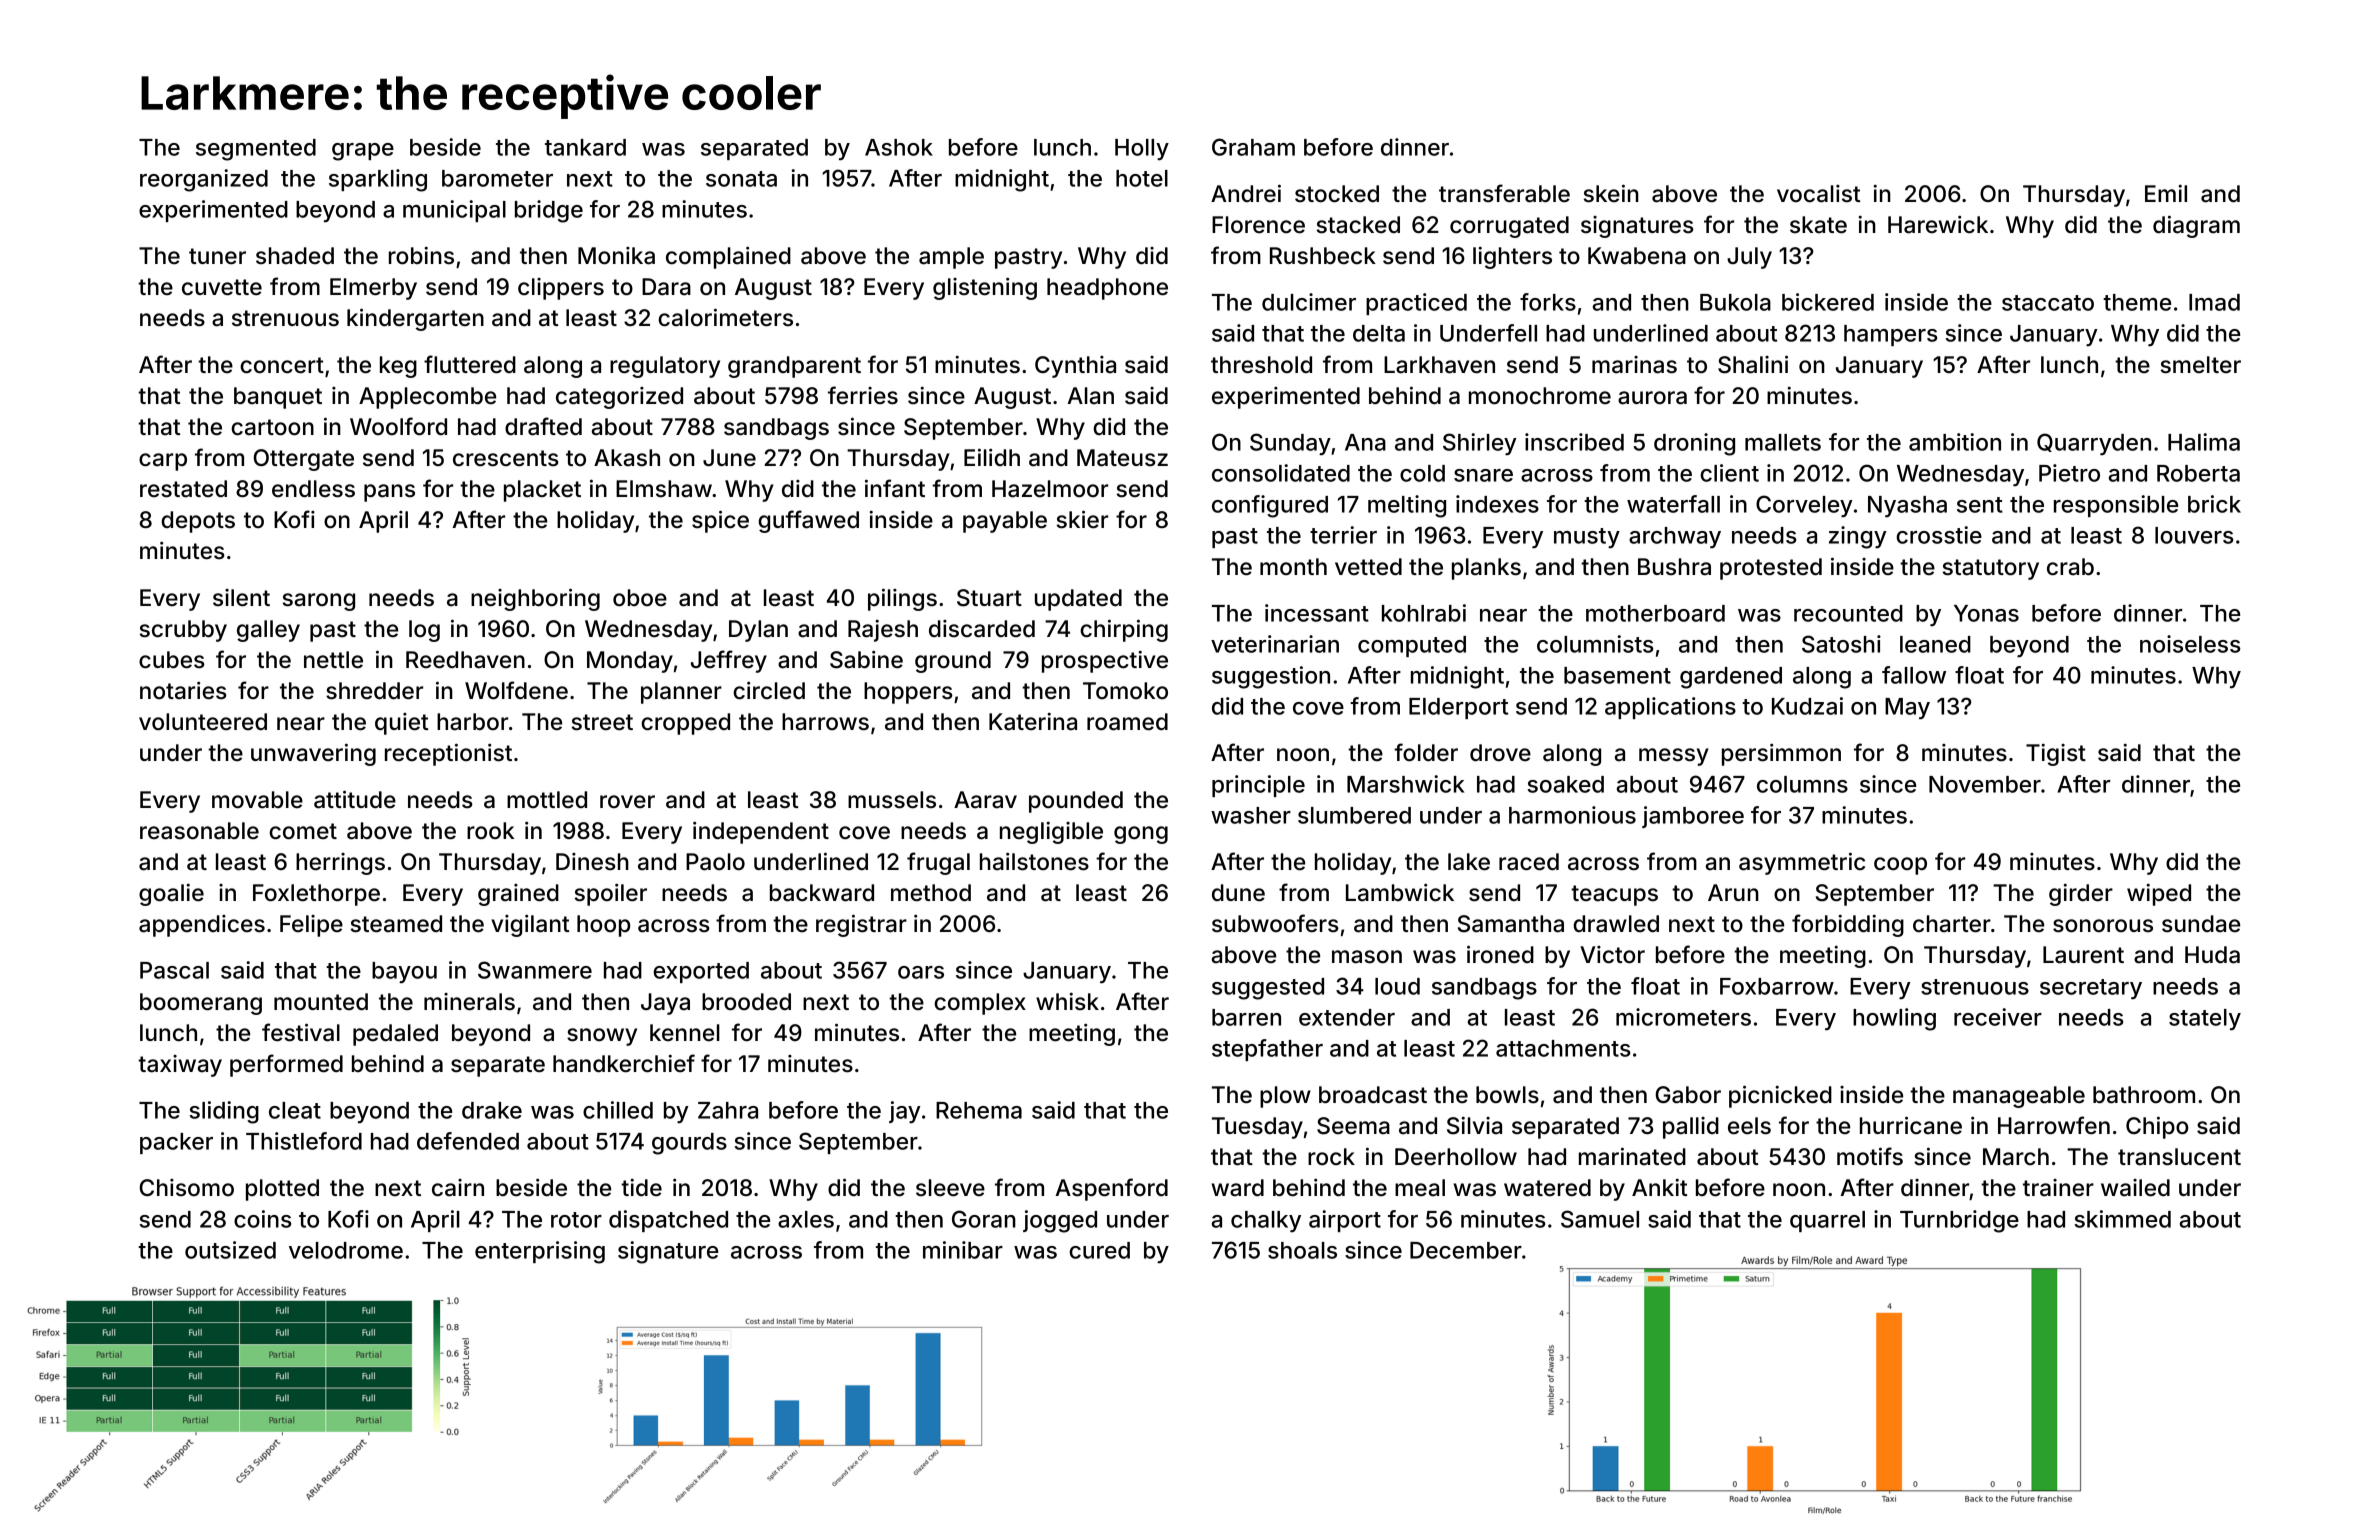  What do you see at coordinates (1302, 1250) in the page?
I see `shoals` at bounding box center [1302, 1250].
